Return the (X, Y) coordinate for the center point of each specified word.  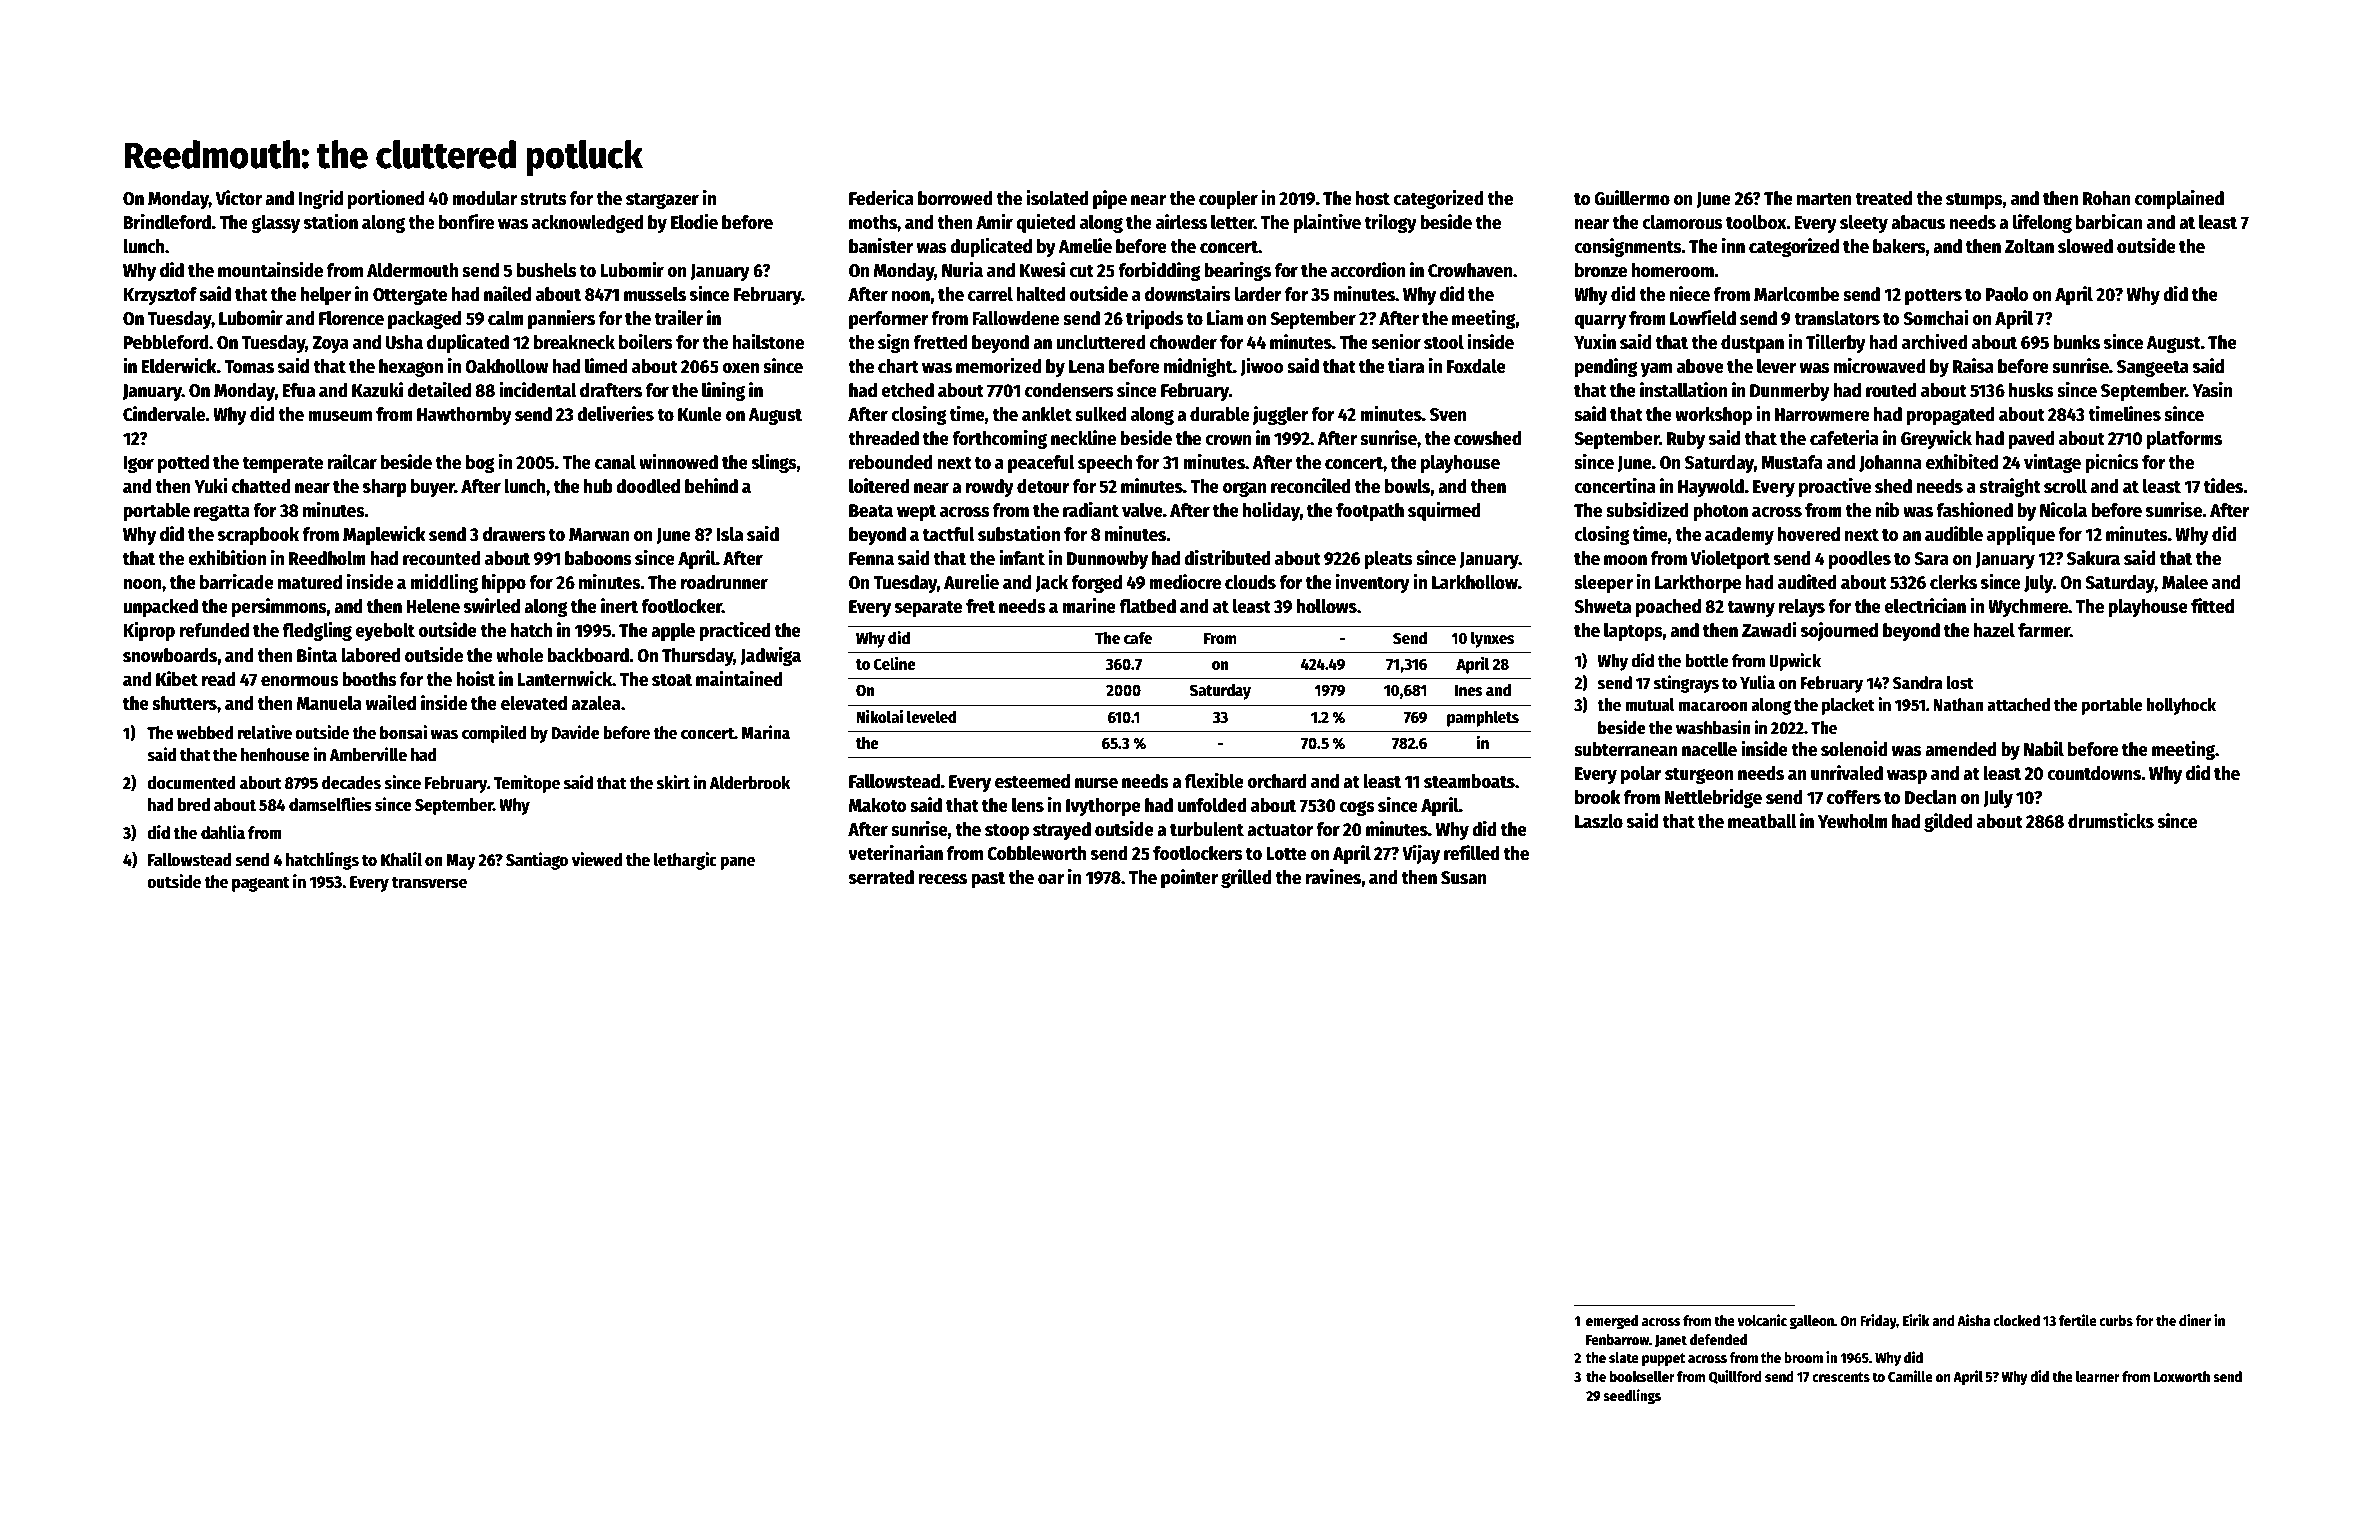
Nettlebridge (1713, 798)
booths (369, 679)
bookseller (1642, 1376)
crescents (1841, 1377)
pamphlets (1483, 718)
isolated (1057, 198)
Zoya (331, 344)
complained (2179, 199)
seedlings (1632, 1396)
